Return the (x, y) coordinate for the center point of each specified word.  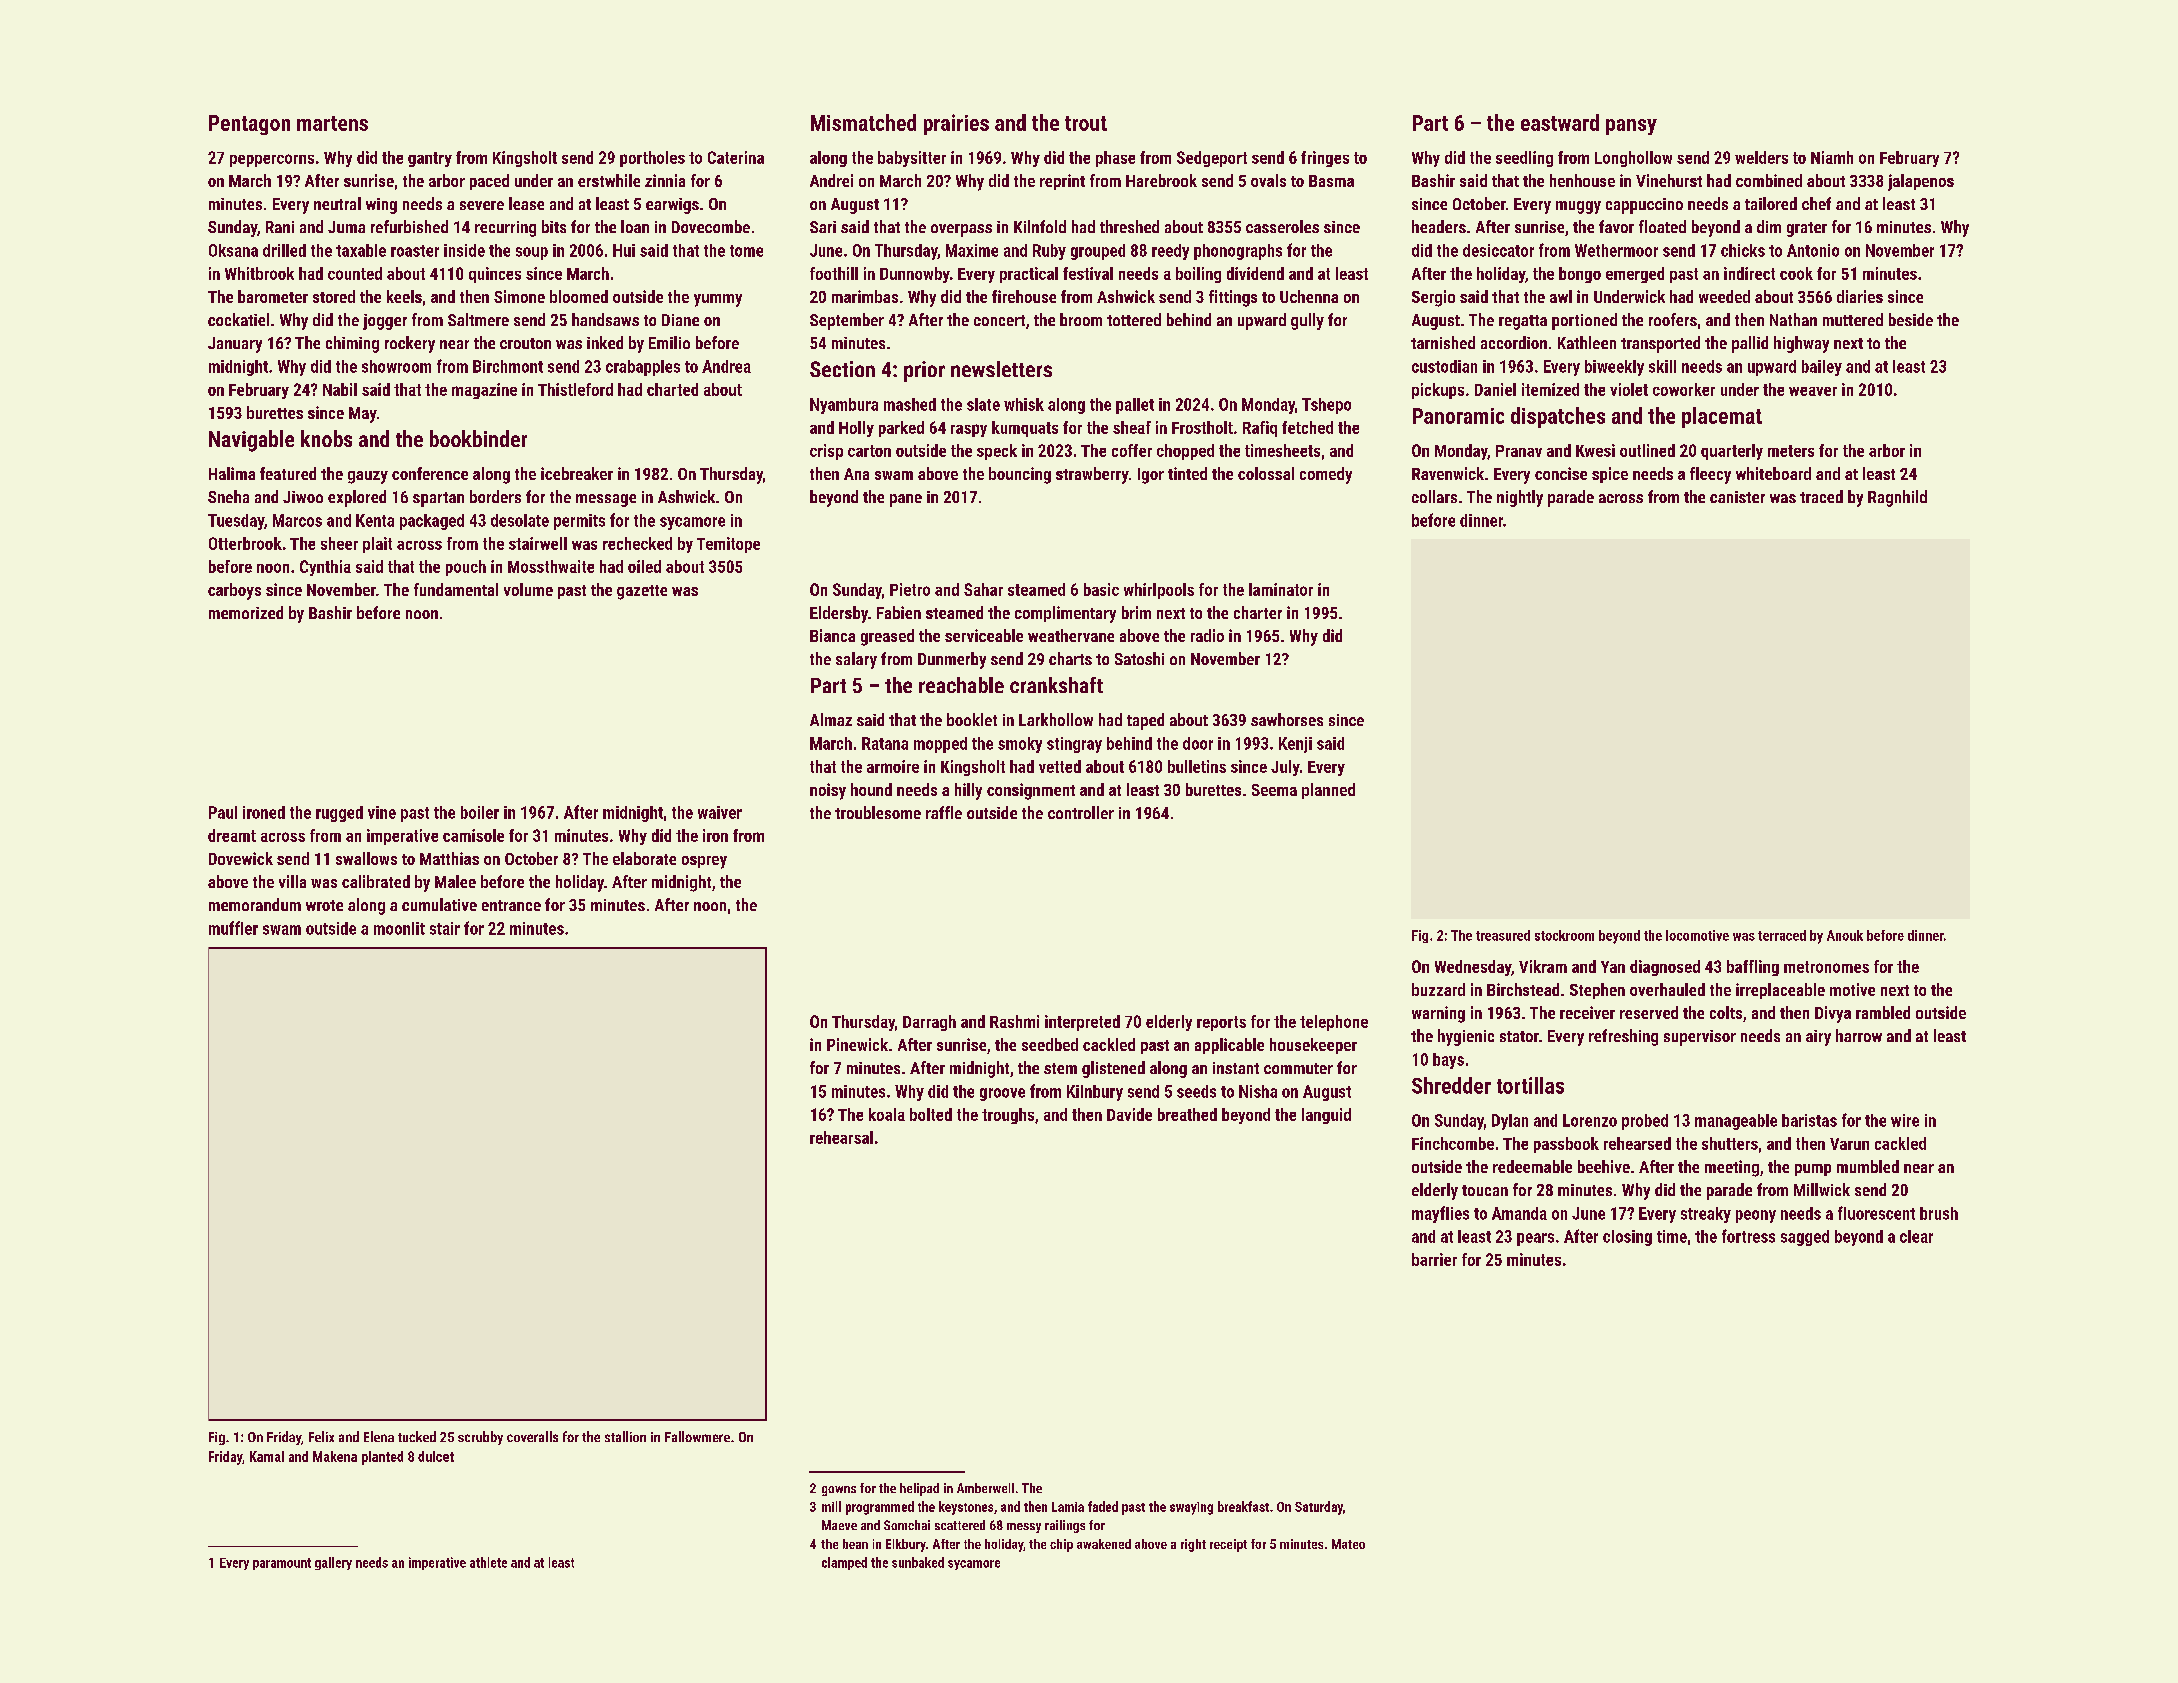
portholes (652, 159)
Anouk (1845, 935)
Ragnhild (1897, 498)
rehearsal (841, 1137)
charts (1070, 658)
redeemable (1532, 1166)
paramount (282, 1564)
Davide (1129, 1114)
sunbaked (918, 1562)
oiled (644, 566)
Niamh (1832, 157)
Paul (223, 812)
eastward (1560, 122)
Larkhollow (1056, 719)
